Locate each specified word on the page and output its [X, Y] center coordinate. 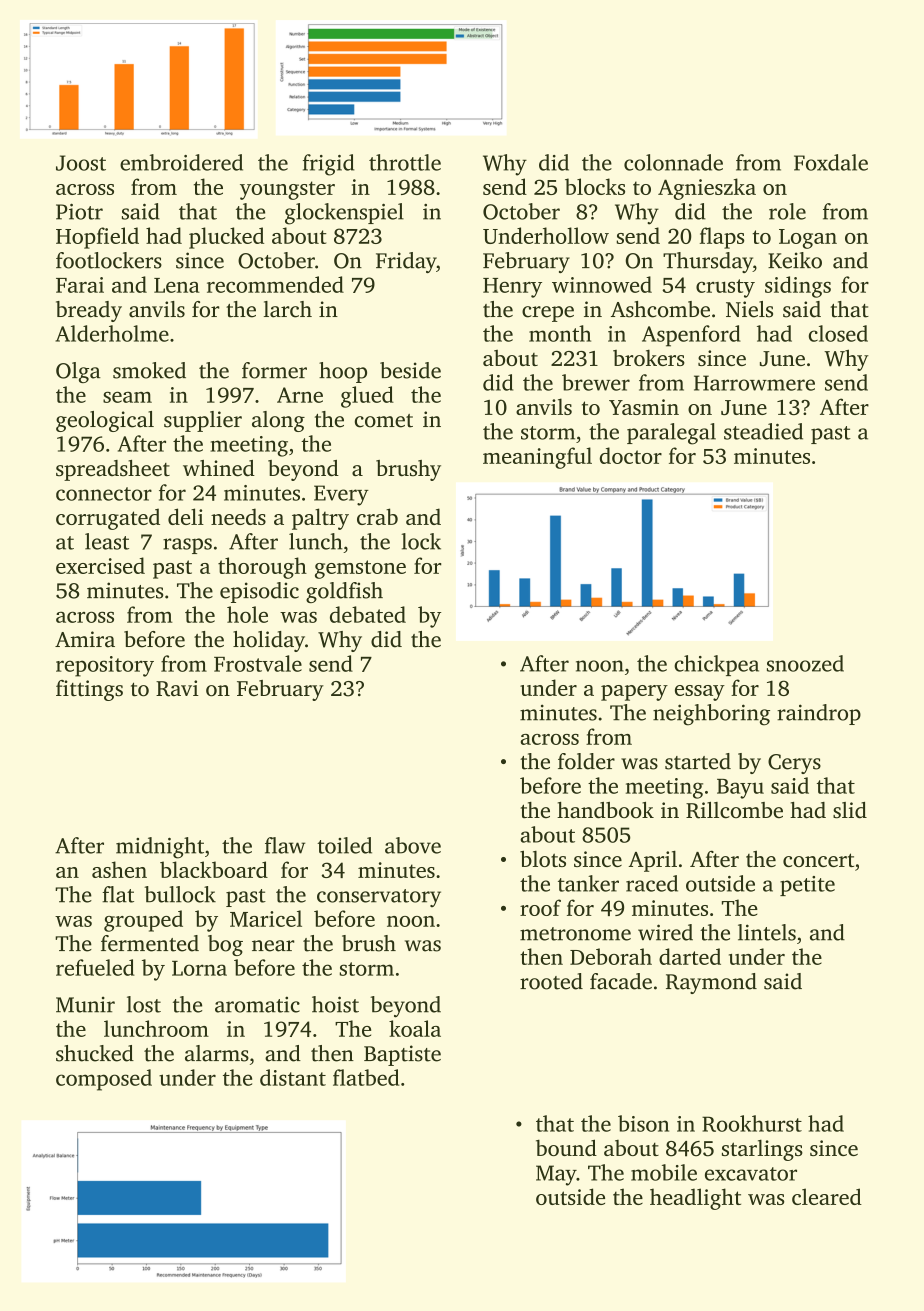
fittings [89, 690]
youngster [287, 190]
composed [104, 1080]
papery [634, 693]
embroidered [181, 162]
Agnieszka [707, 189]
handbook [605, 810]
